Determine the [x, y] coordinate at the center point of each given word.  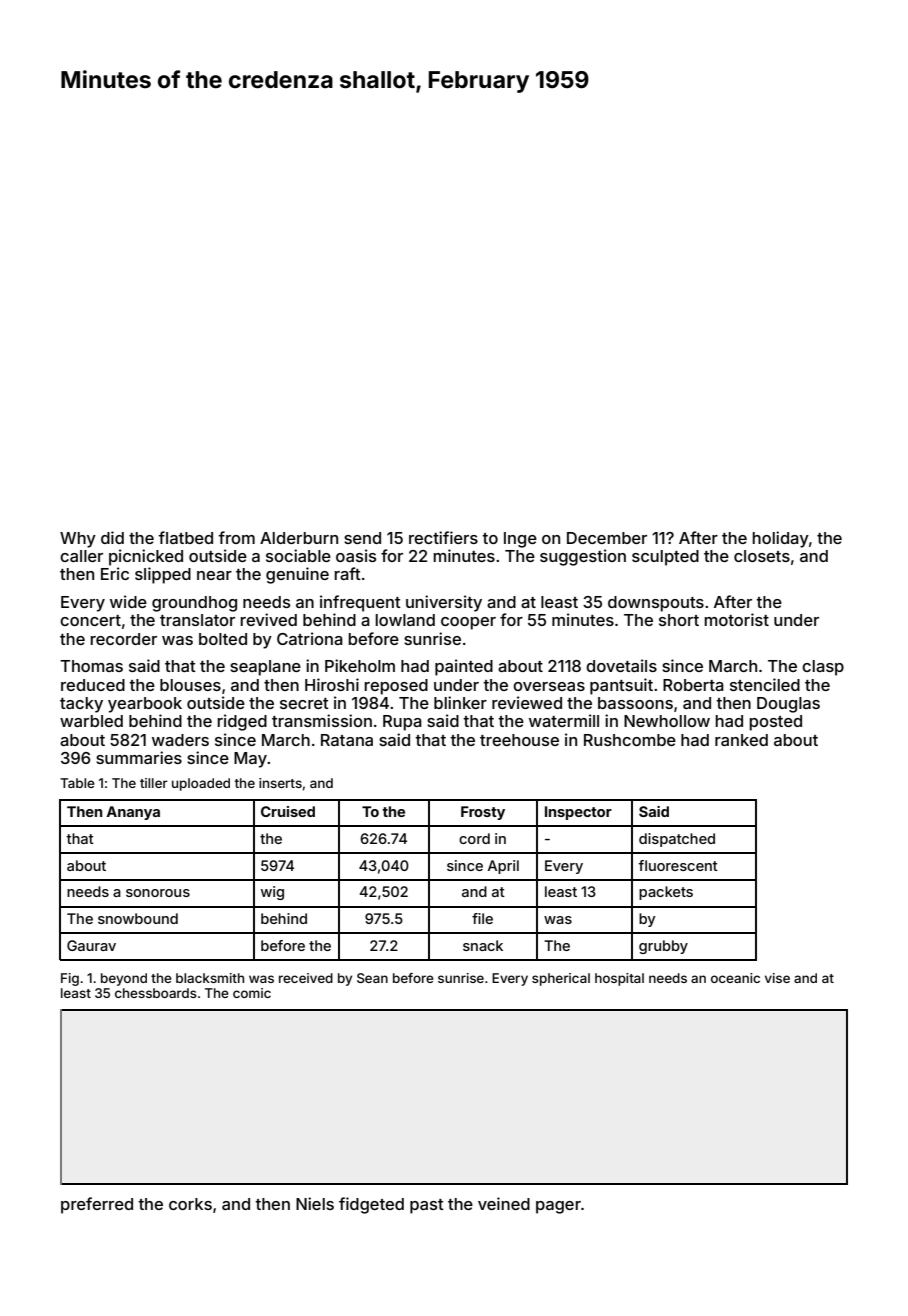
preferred [97, 1205]
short [679, 620]
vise [777, 978]
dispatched [677, 840]
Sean [372, 978]
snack [483, 945]
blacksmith [210, 978]
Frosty [483, 813]
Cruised [288, 811]
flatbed [185, 537]
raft [348, 573]
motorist [737, 619]
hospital [619, 979]
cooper [468, 623]
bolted [223, 639]
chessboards [156, 993]
